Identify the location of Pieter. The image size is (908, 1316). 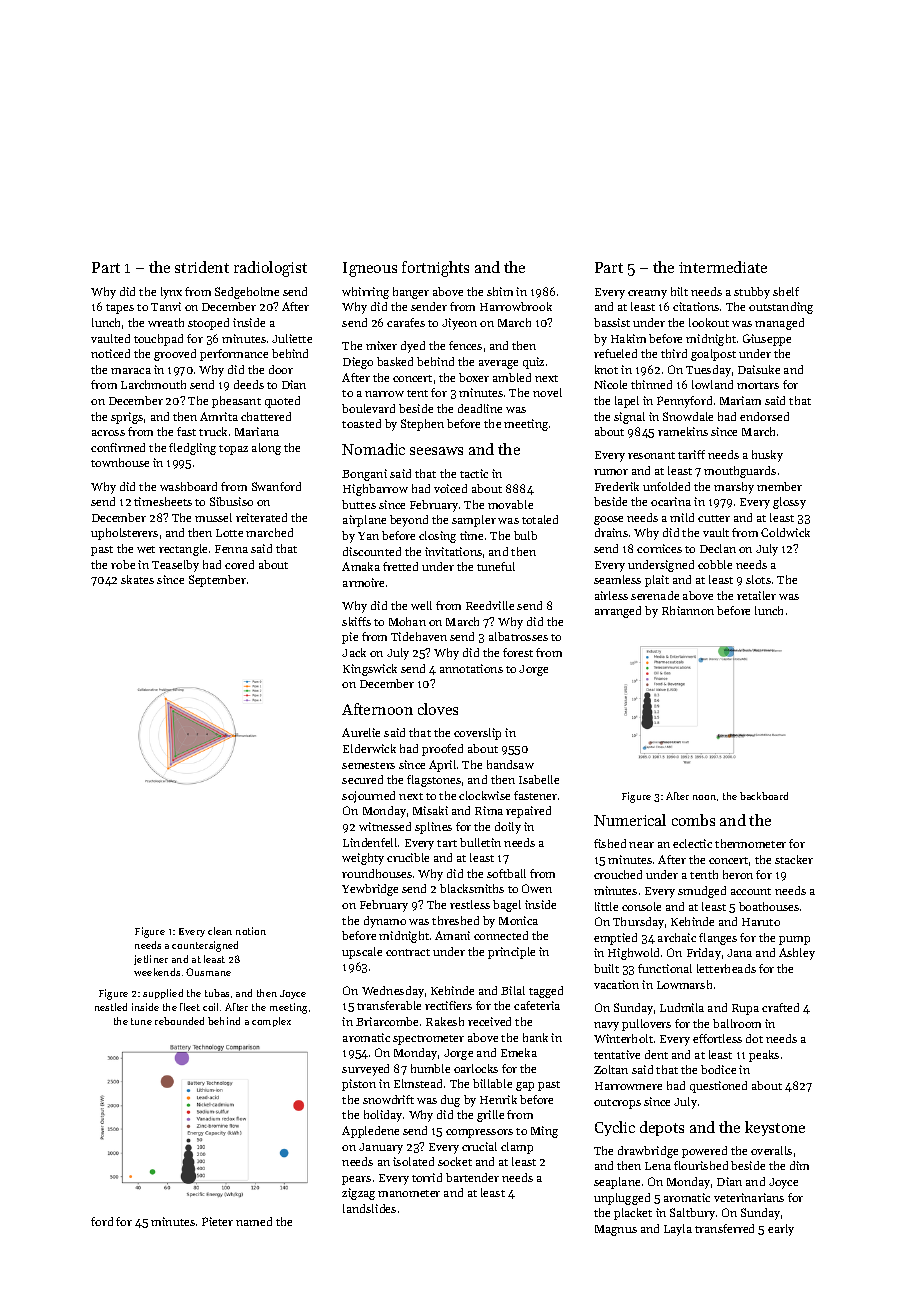
(217, 1221).
